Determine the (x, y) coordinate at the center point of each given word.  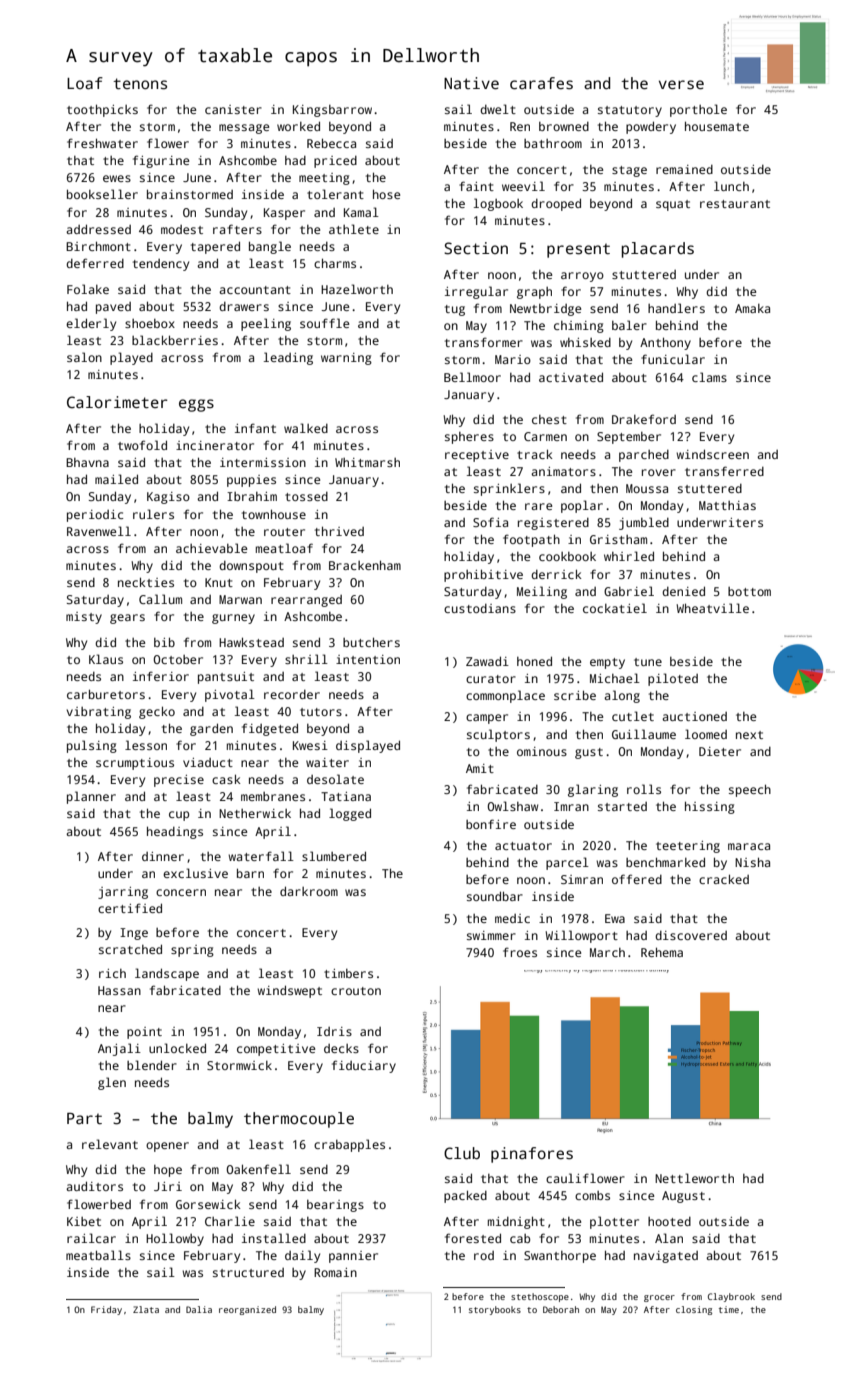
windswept (289, 991)
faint (476, 186)
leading (288, 358)
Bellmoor (472, 377)
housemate (717, 126)
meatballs (98, 1255)
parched (644, 456)
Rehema (662, 952)
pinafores (532, 1155)
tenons (140, 84)
